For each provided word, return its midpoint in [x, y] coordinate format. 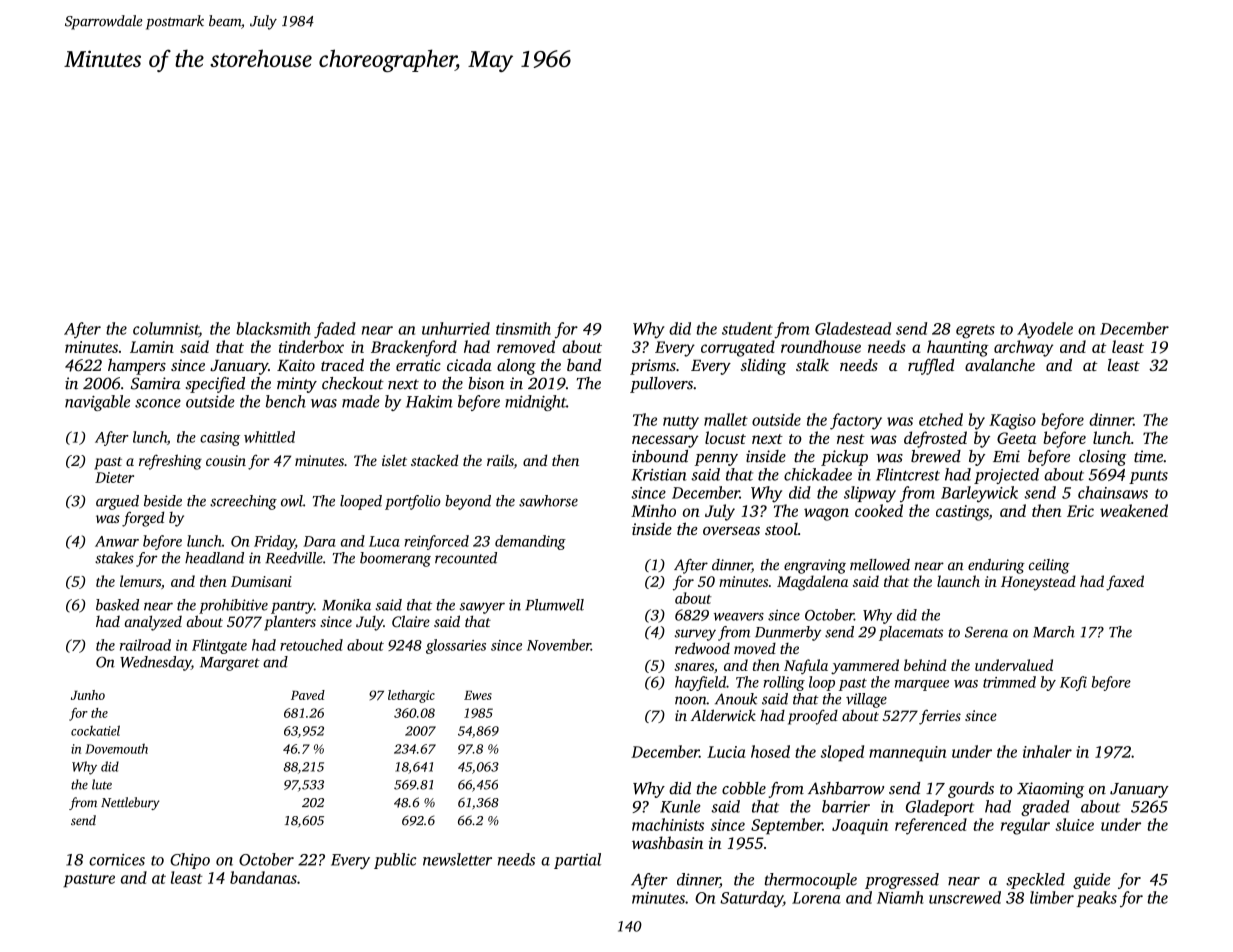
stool [781, 529]
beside [163, 501]
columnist [166, 329]
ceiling [1049, 566]
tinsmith [523, 328]
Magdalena [812, 583]
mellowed [880, 565]
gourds [971, 790]
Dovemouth [116, 748]
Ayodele [1045, 330]
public [395, 861]
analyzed [153, 623]
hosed [770, 751]
